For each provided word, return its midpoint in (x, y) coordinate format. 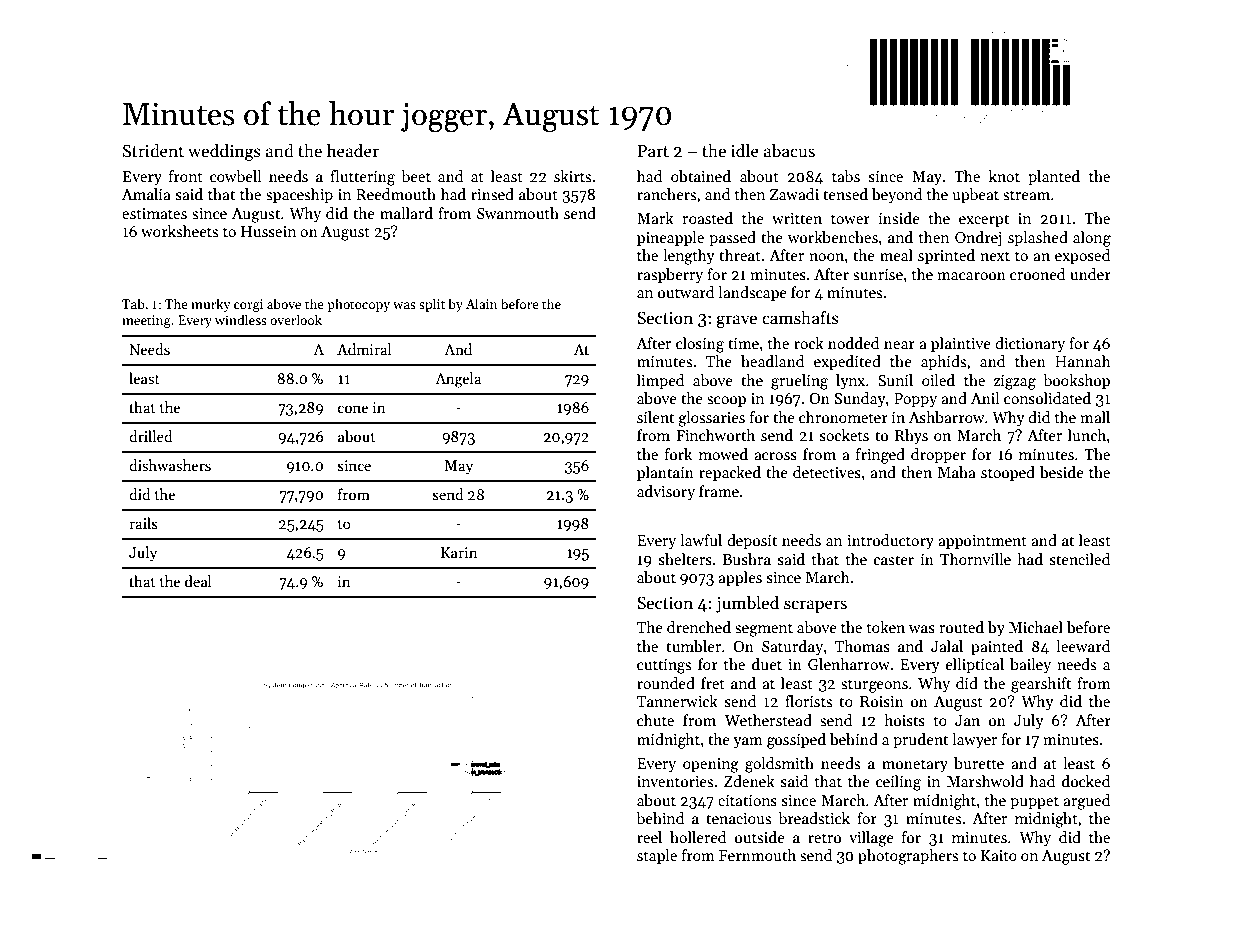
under (1090, 274)
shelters (685, 559)
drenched (699, 627)
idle (745, 150)
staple (657, 856)
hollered (698, 837)
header (353, 150)
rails (144, 523)
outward (686, 292)
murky (211, 305)
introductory (890, 541)
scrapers (815, 606)
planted (1054, 177)
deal (198, 581)
